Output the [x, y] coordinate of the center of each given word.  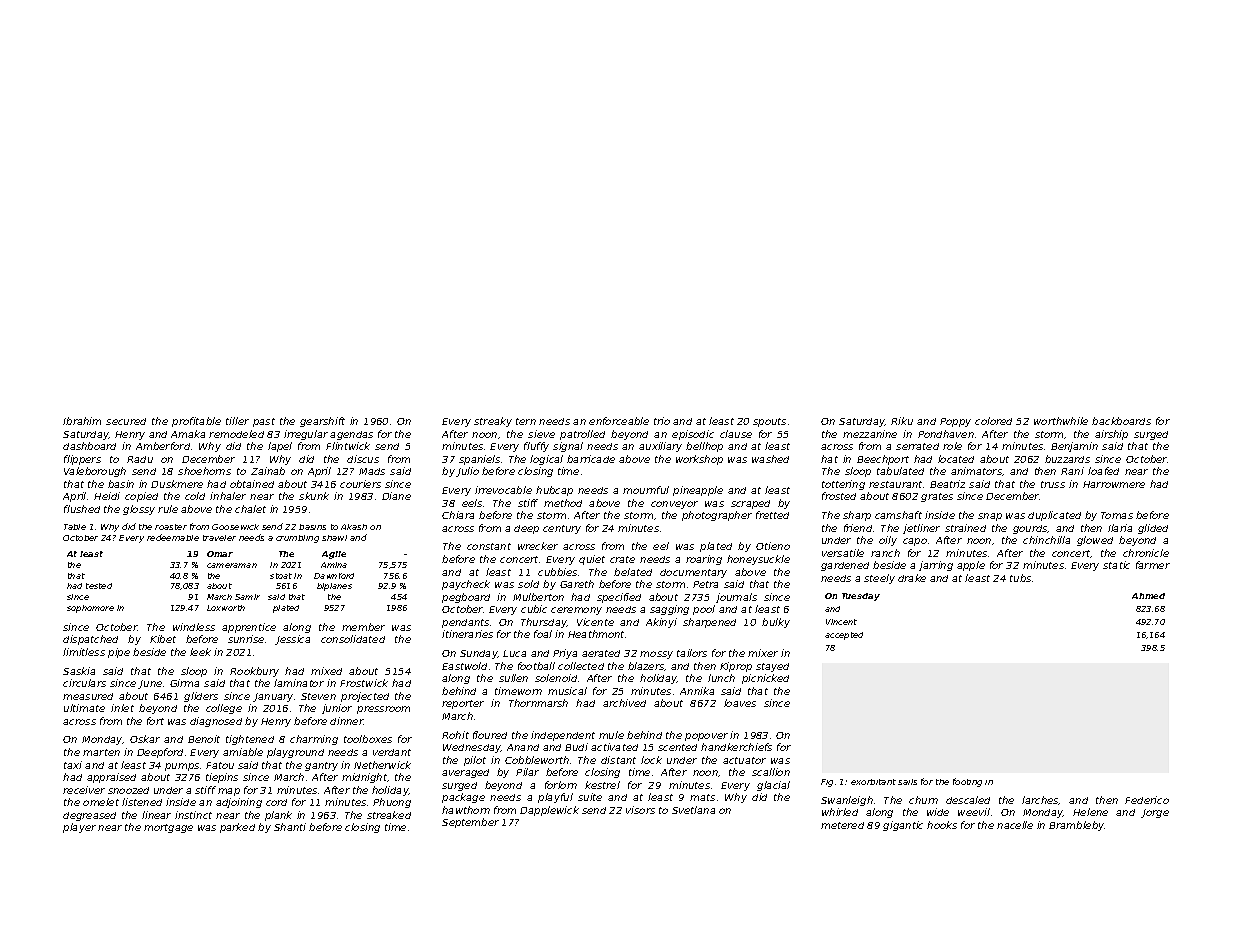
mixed [326, 671]
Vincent [841, 622]
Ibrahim [82, 421]
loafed [1103, 471]
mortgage [168, 828]
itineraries [467, 634]
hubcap [554, 491]
